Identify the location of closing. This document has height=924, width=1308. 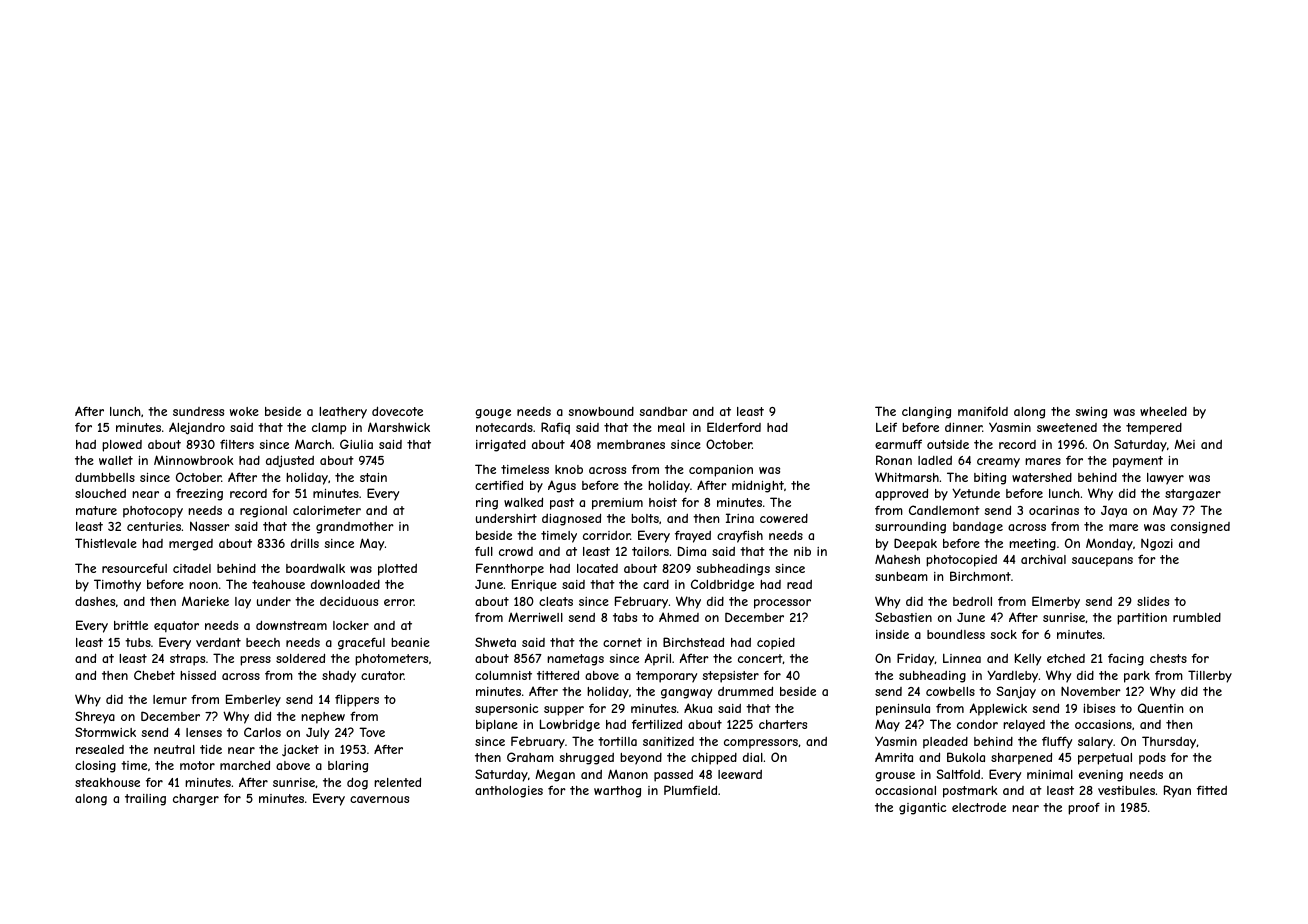
(95, 767).
